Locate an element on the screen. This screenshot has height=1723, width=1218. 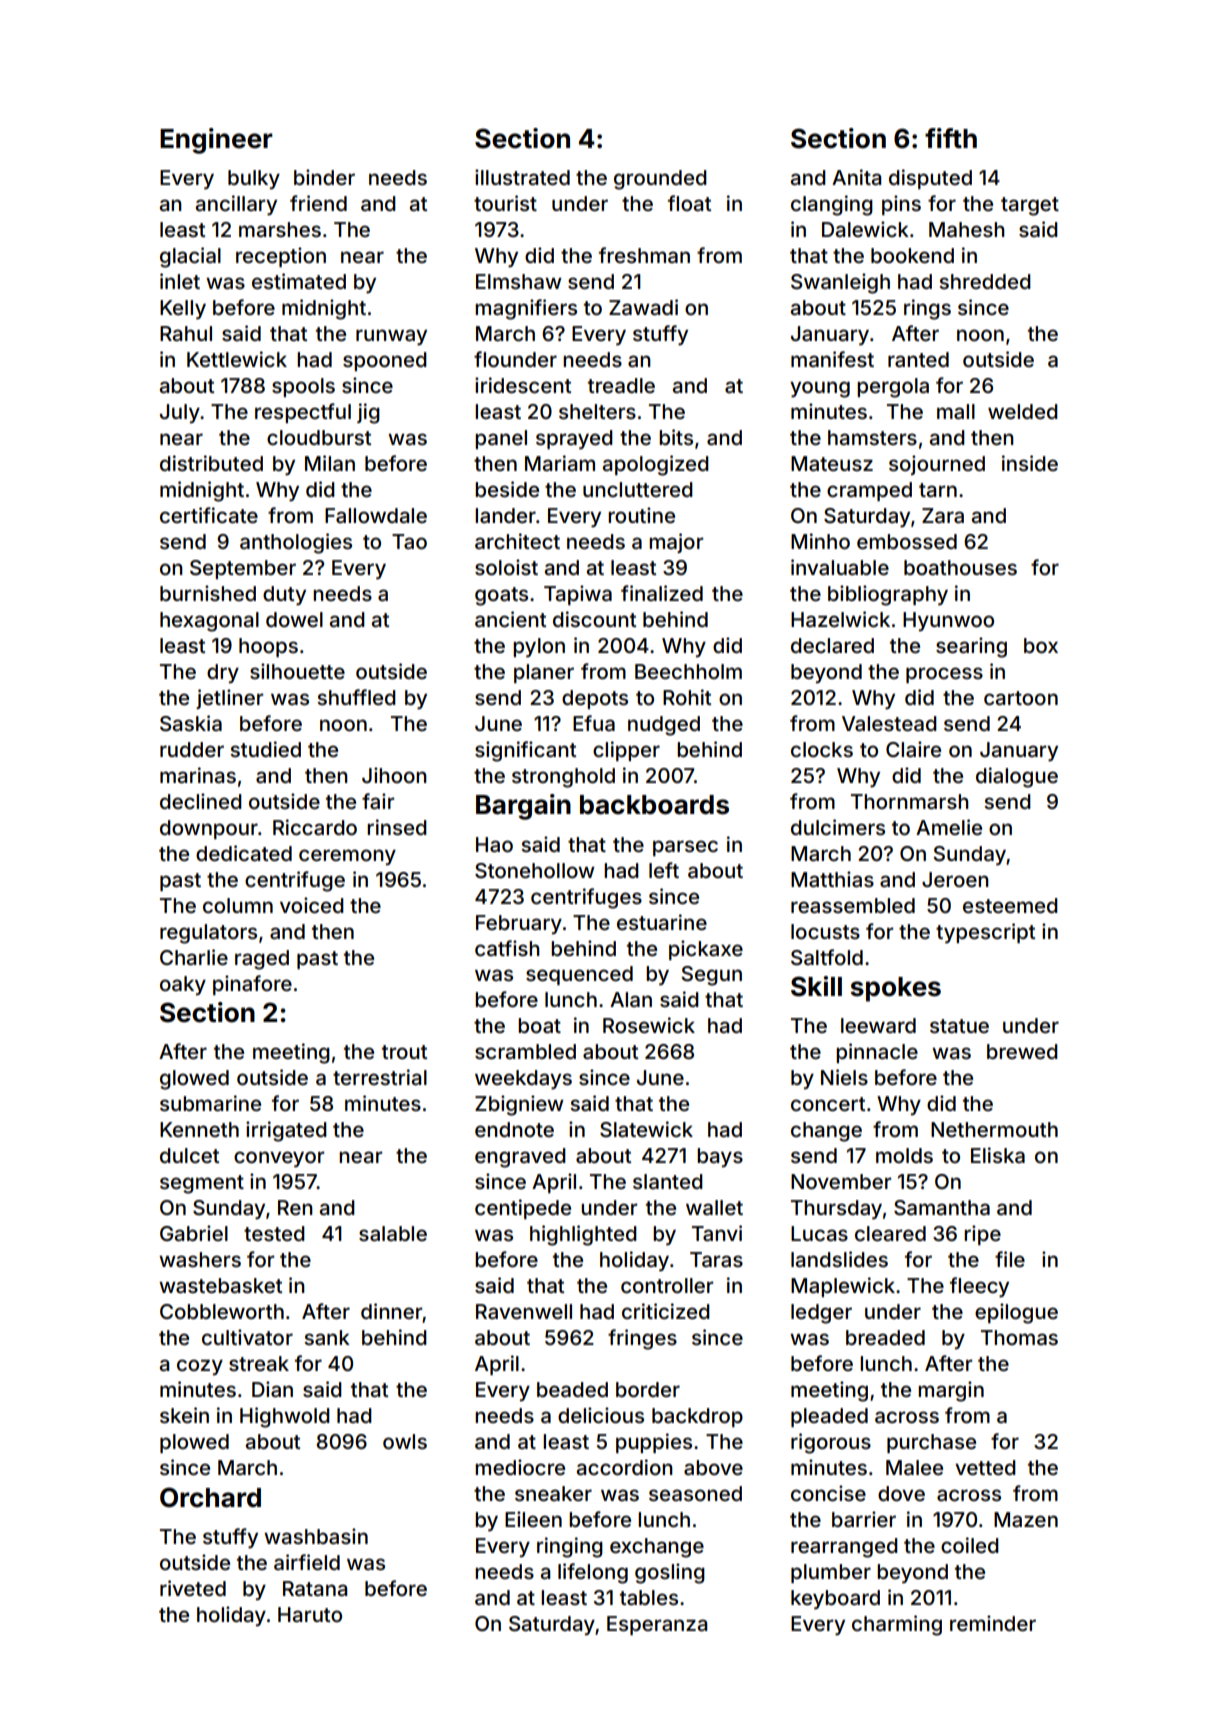
estimated is located at coordinates (299, 281).
